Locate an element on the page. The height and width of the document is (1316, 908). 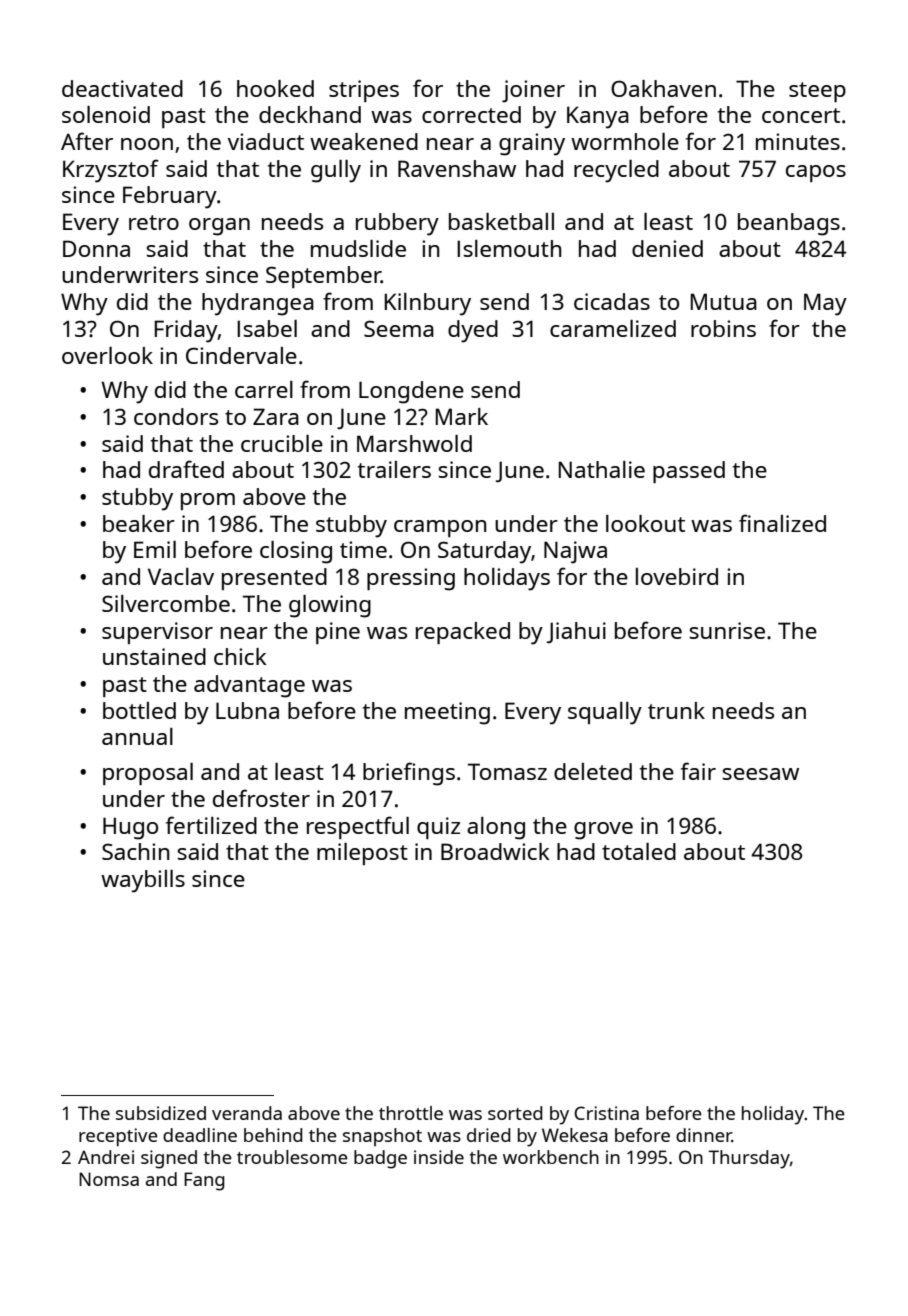
minutes is located at coordinates (798, 141).
